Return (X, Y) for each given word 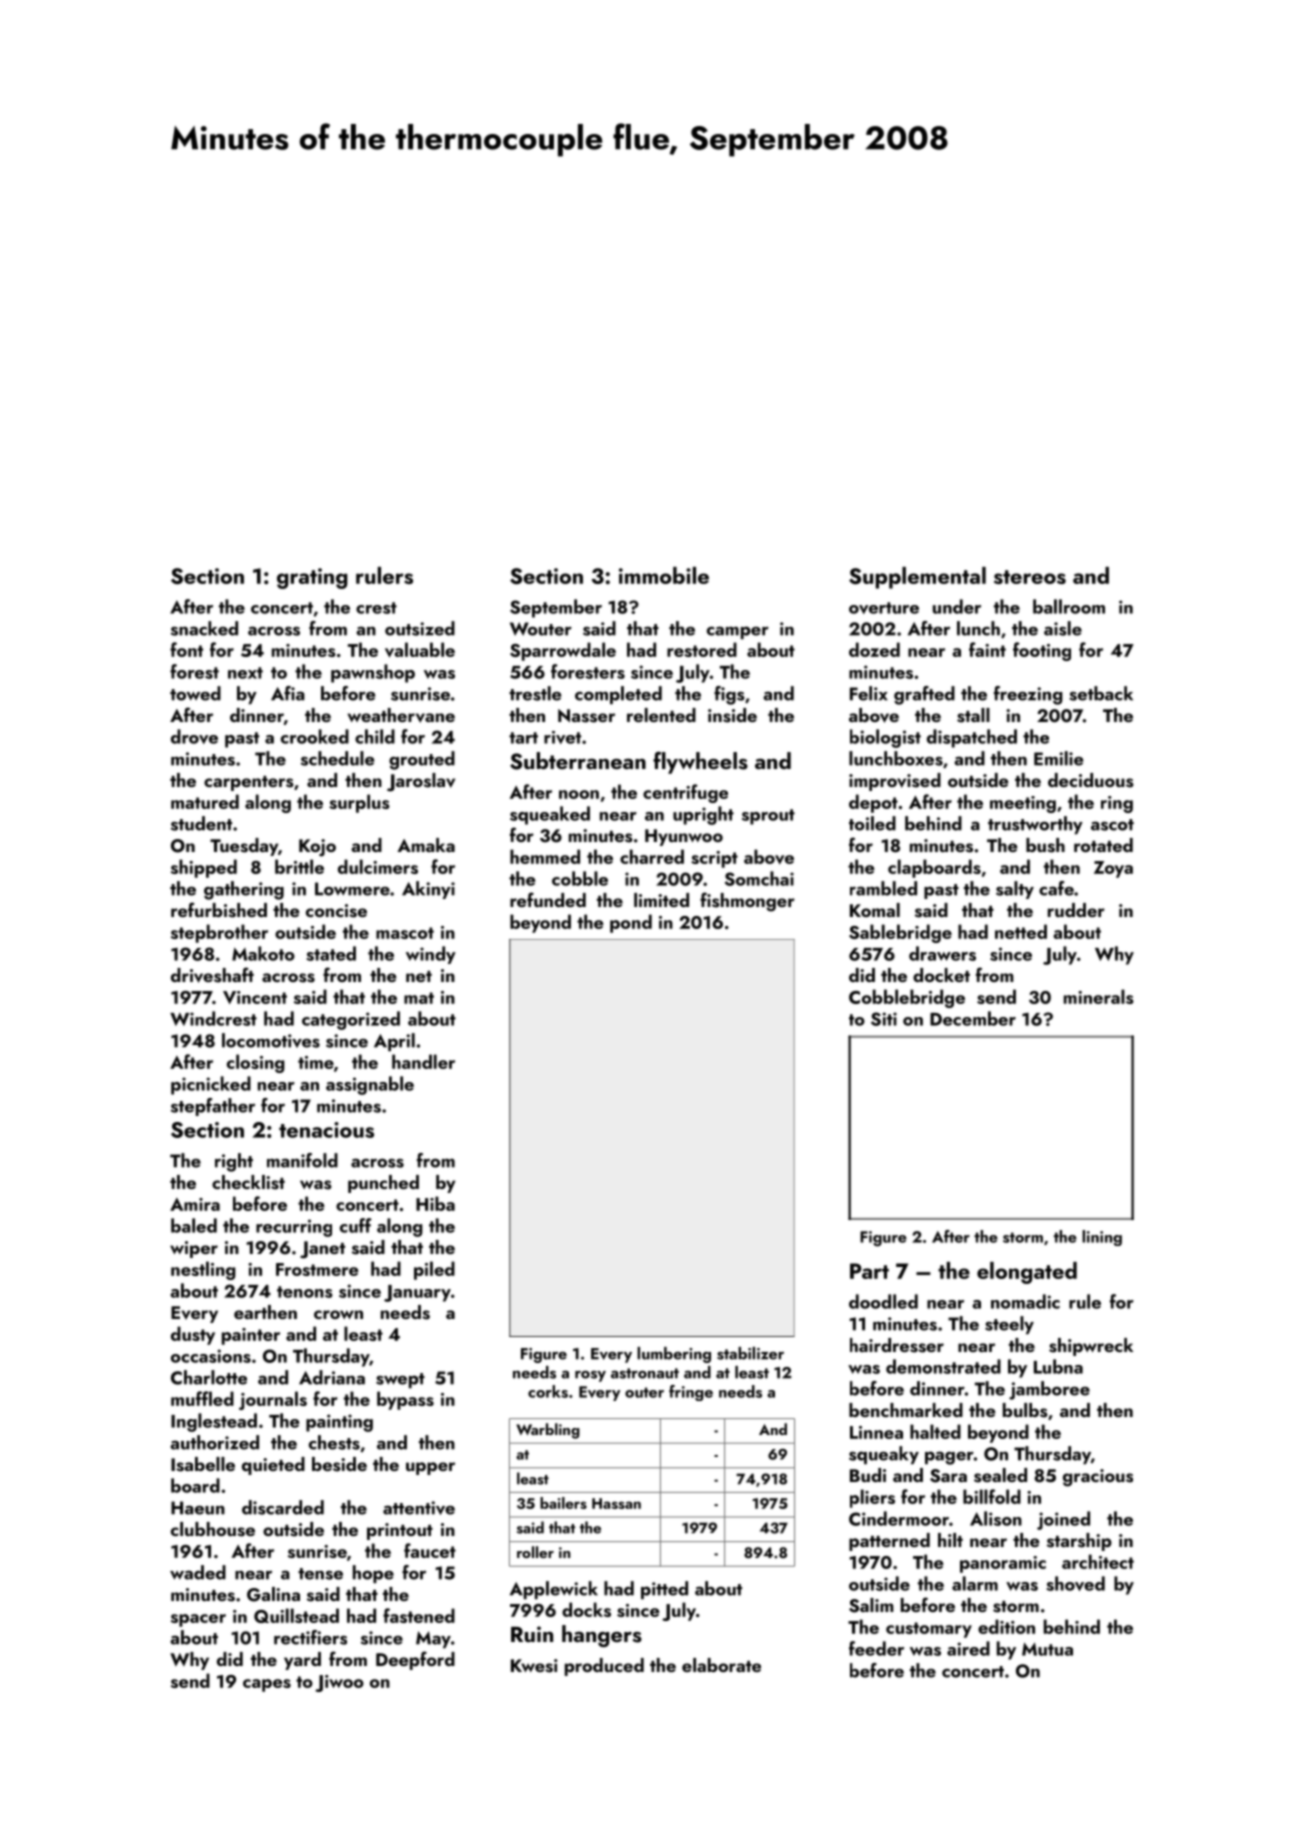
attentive (419, 1508)
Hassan (616, 1503)
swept (400, 1380)
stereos (1030, 577)
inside (732, 715)
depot (873, 803)
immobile (664, 575)
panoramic (1003, 1564)
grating (312, 578)
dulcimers (378, 866)
